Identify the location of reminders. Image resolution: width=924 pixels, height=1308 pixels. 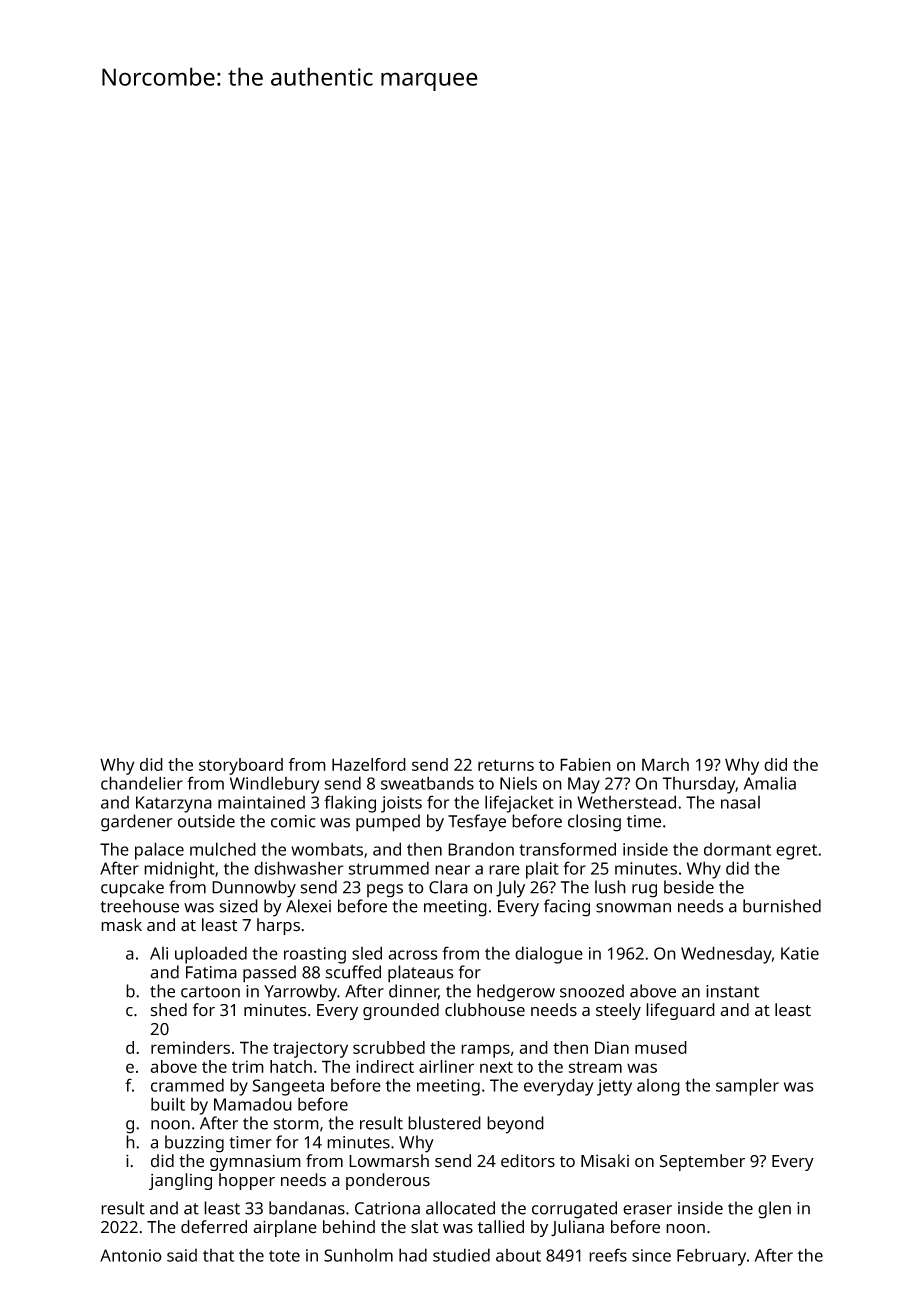
(190, 1047).
